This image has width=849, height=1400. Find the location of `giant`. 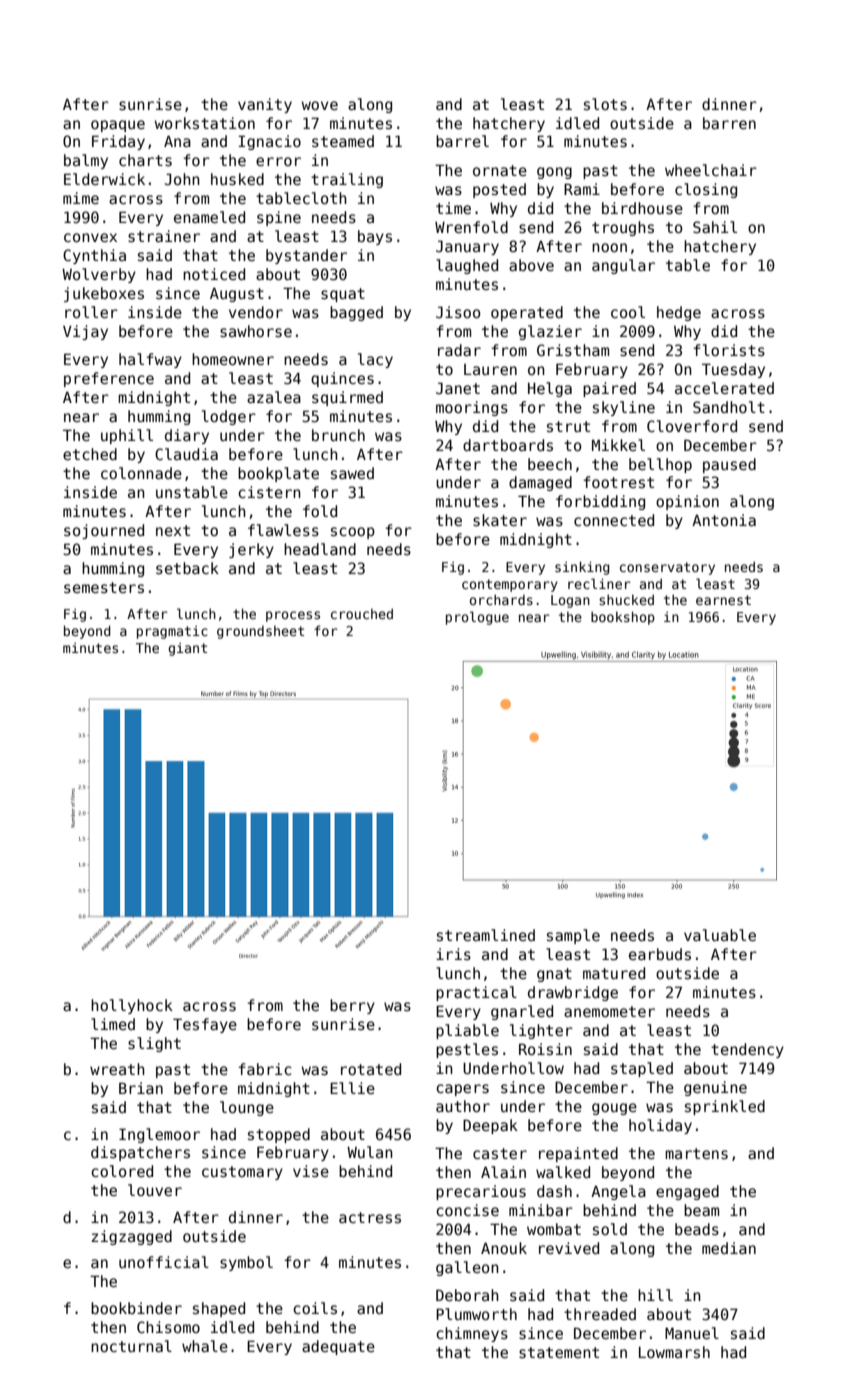

giant is located at coordinates (187, 649).
